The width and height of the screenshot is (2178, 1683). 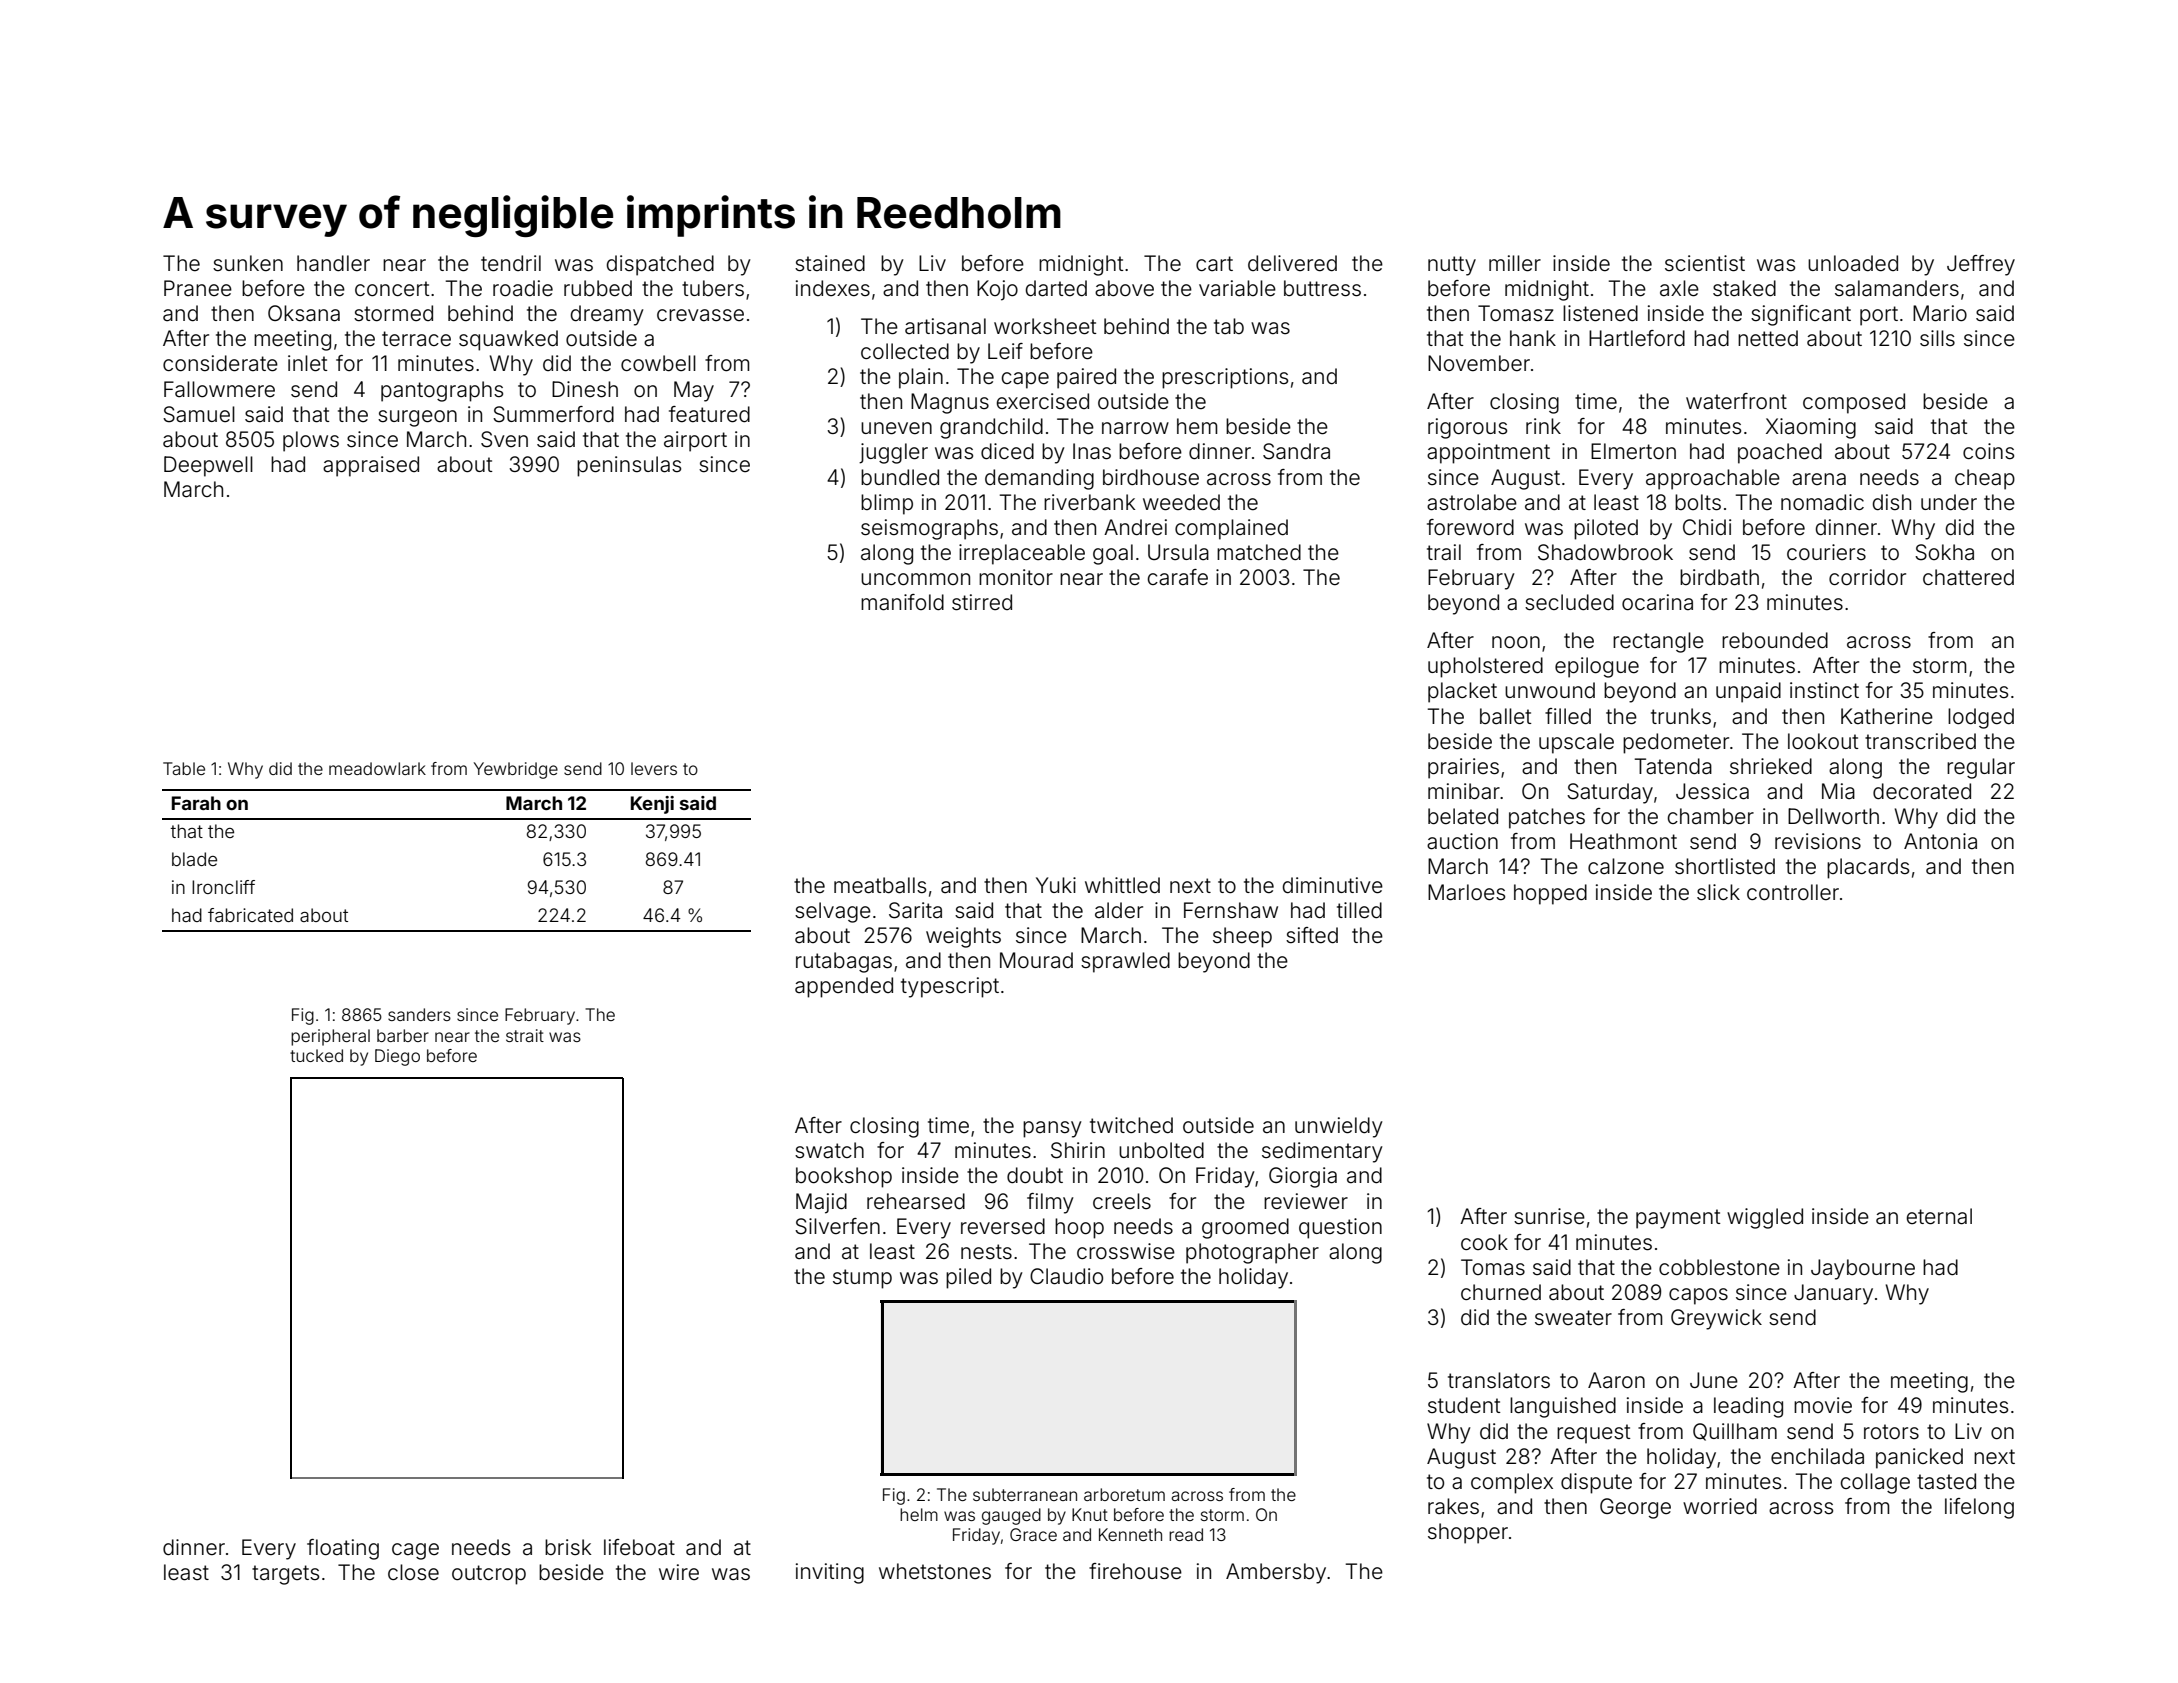 I want to click on photographer, so click(x=1252, y=1253).
